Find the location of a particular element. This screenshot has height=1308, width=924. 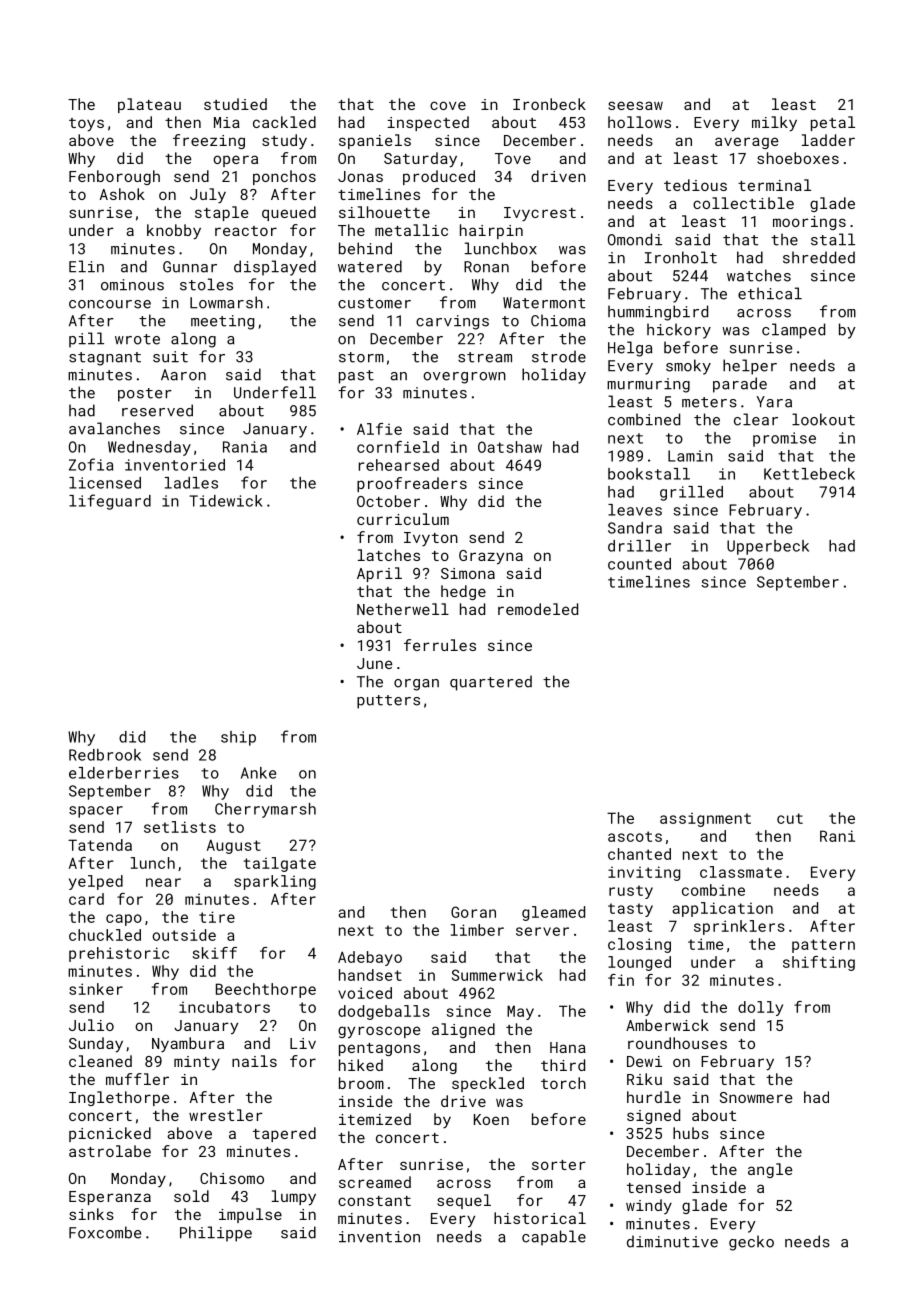

lifeguard is located at coordinates (110, 502).
